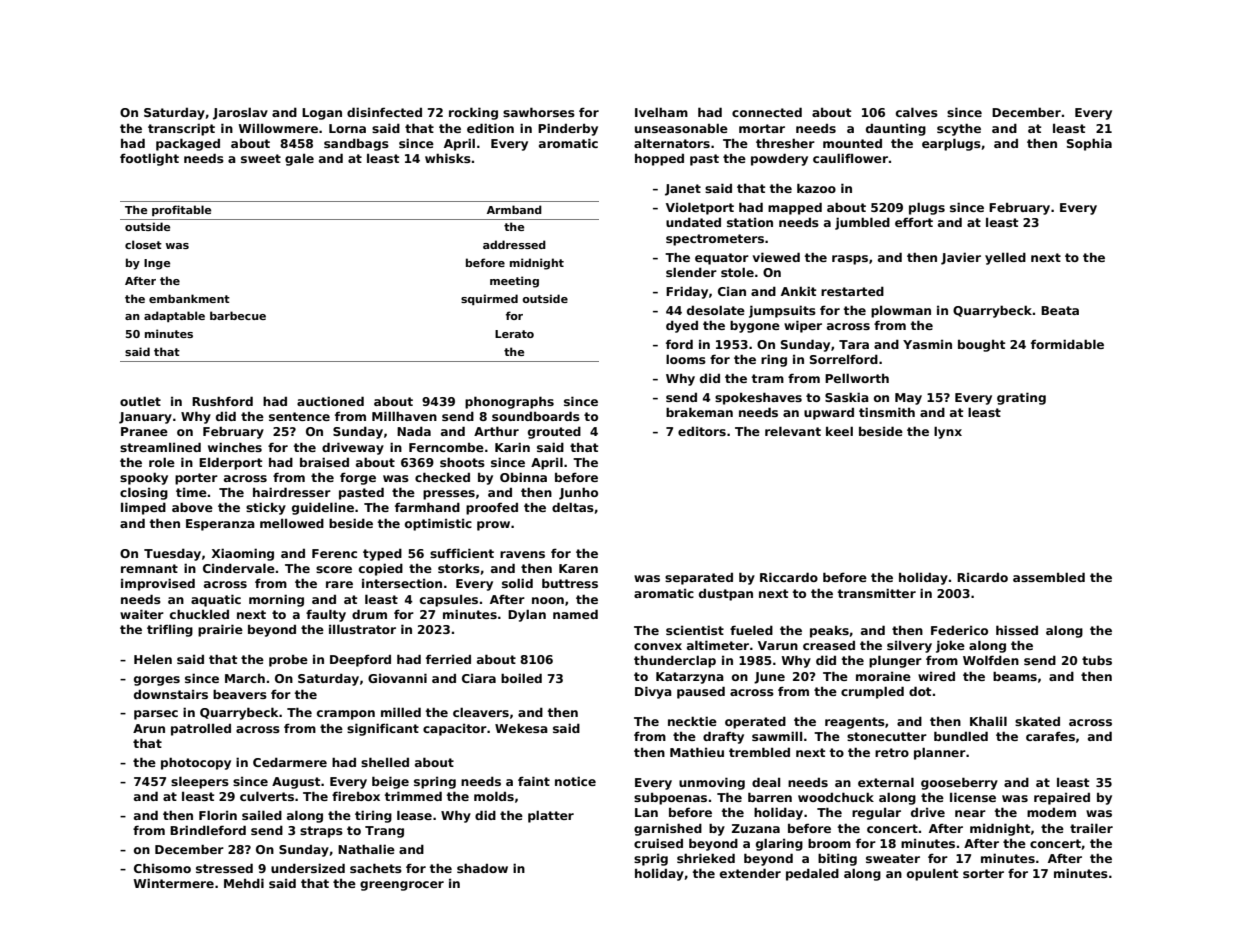 The image size is (1233, 952). Describe the element at coordinates (723, 737) in the screenshot. I see `drafty` at that location.
